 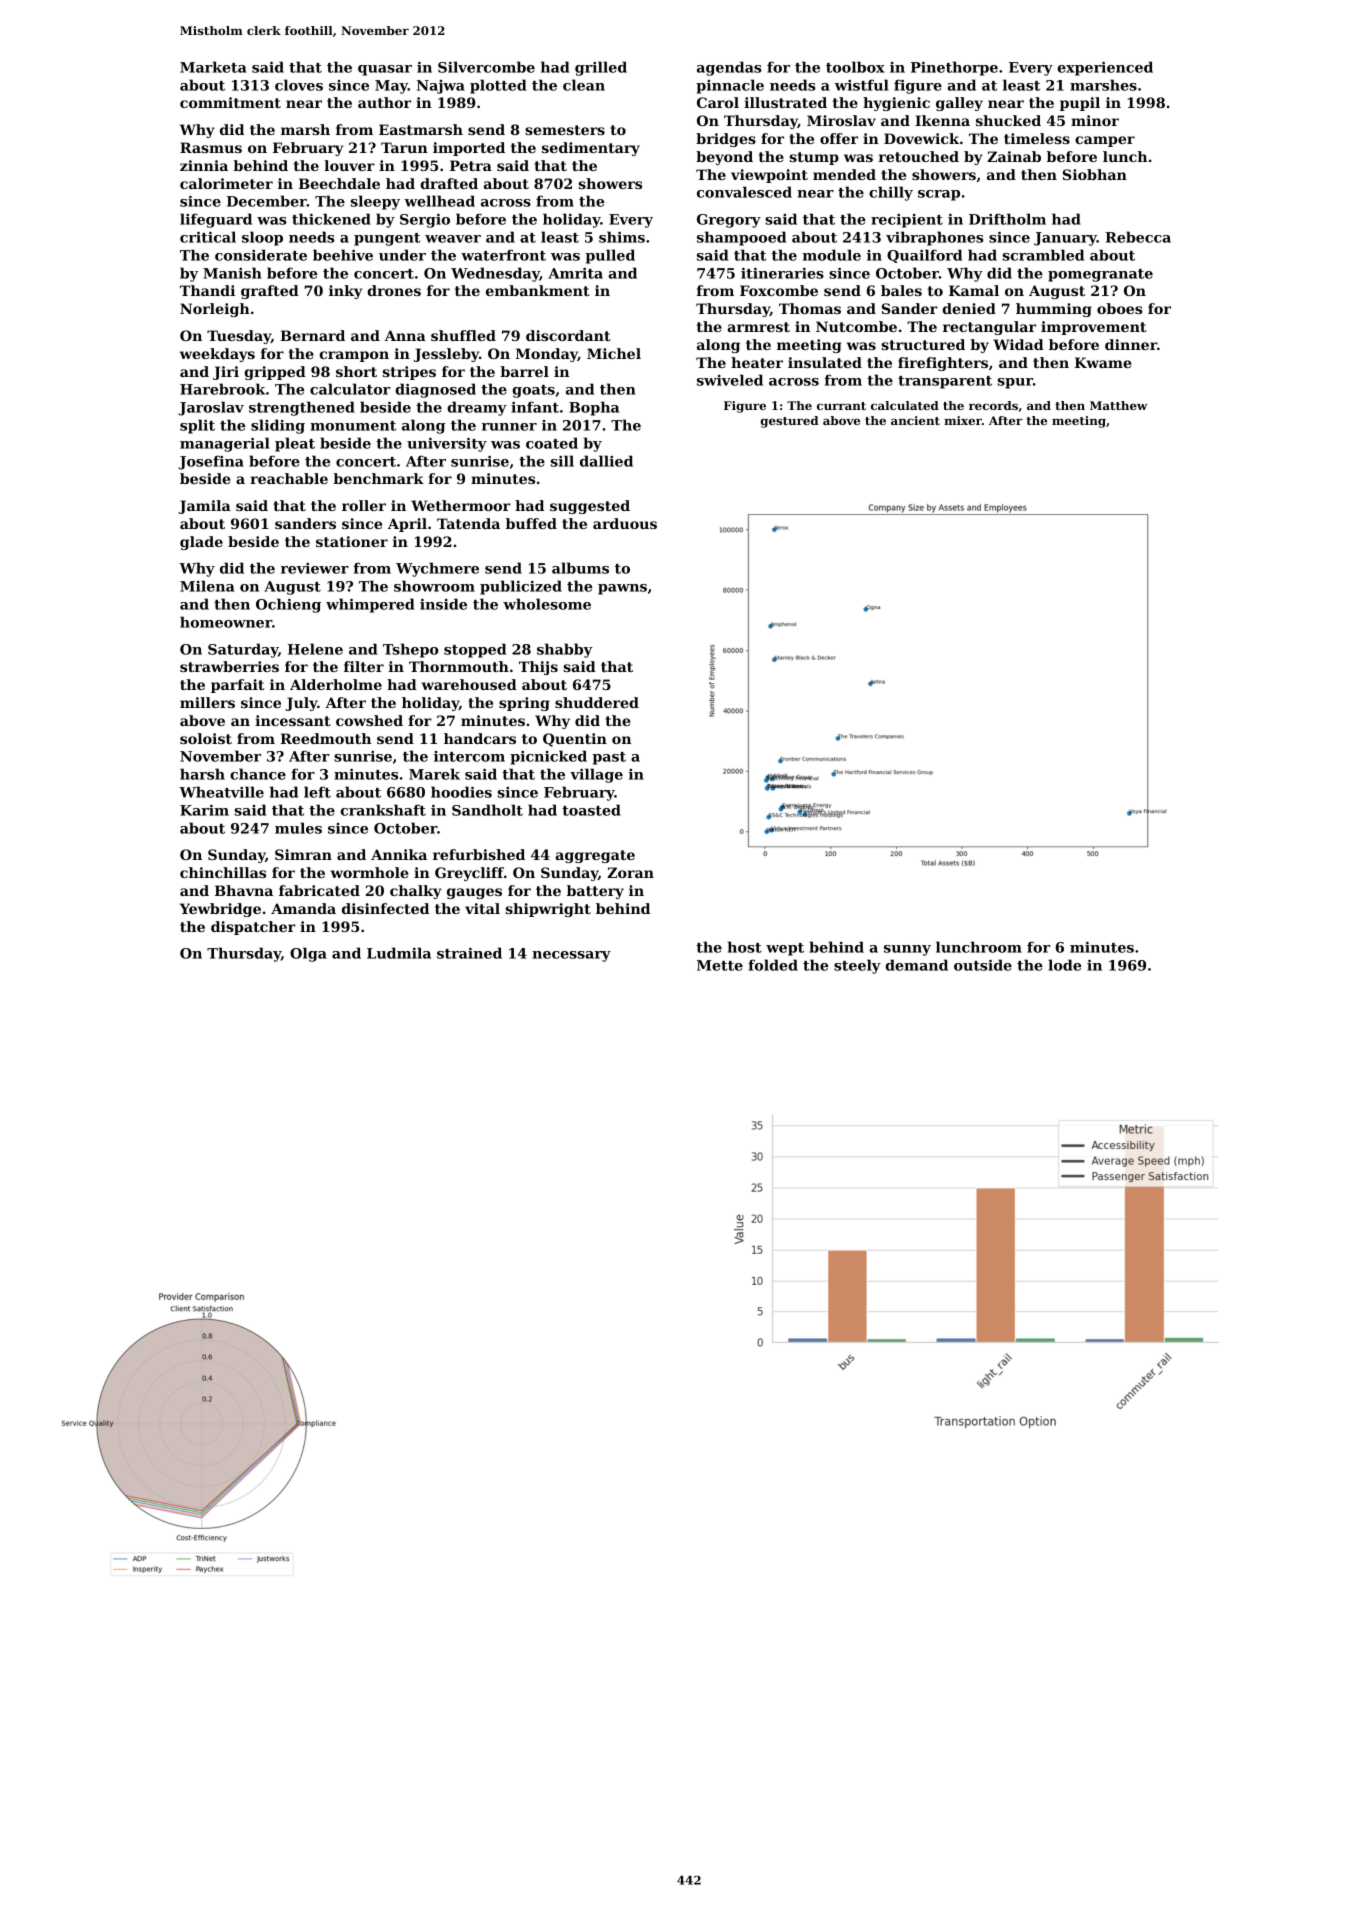 What do you see at coordinates (597, 702) in the screenshot?
I see `shuddered` at bounding box center [597, 702].
